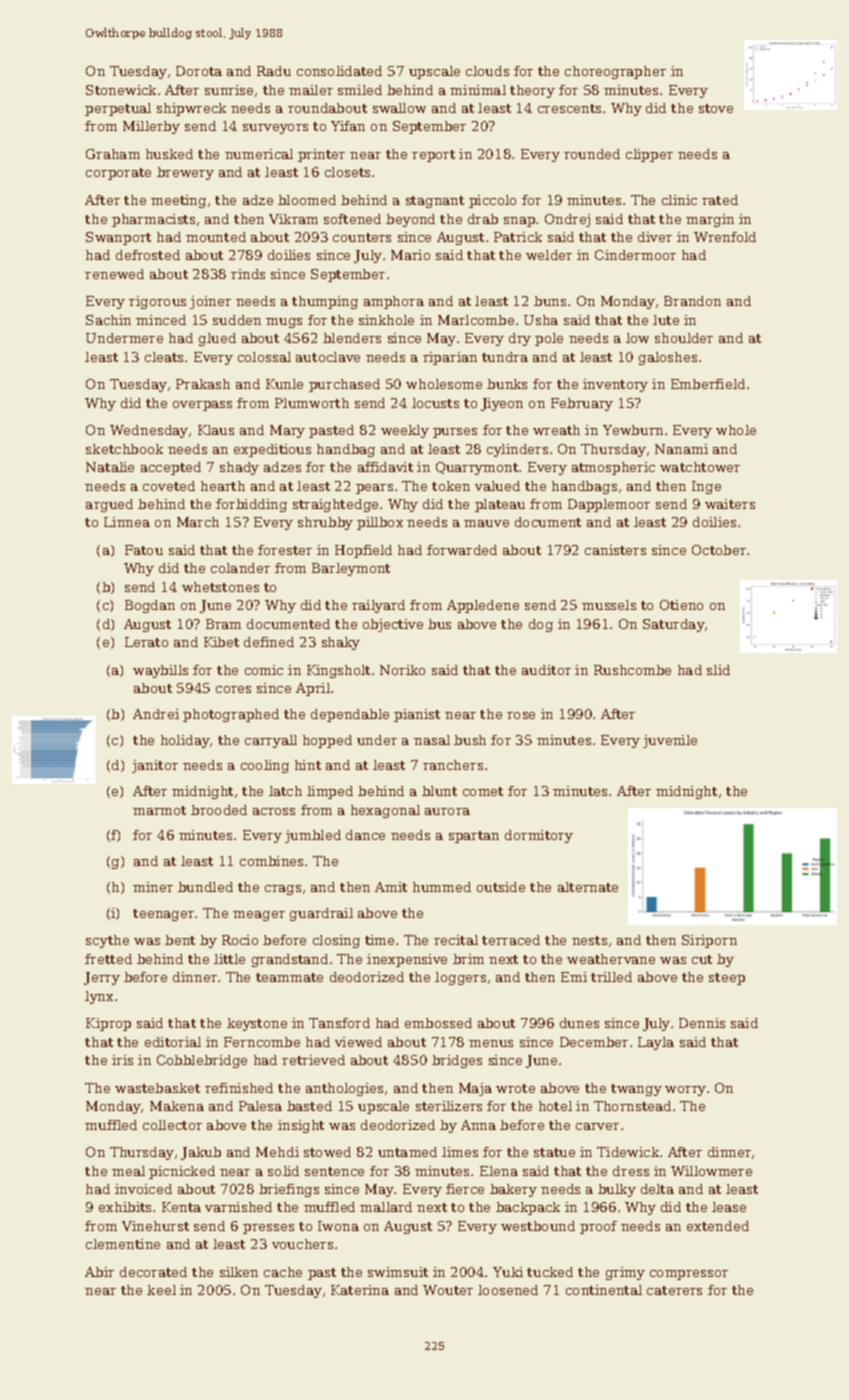 This screenshot has height=1400, width=849. What do you see at coordinates (341, 643) in the screenshot?
I see `shaky` at bounding box center [341, 643].
